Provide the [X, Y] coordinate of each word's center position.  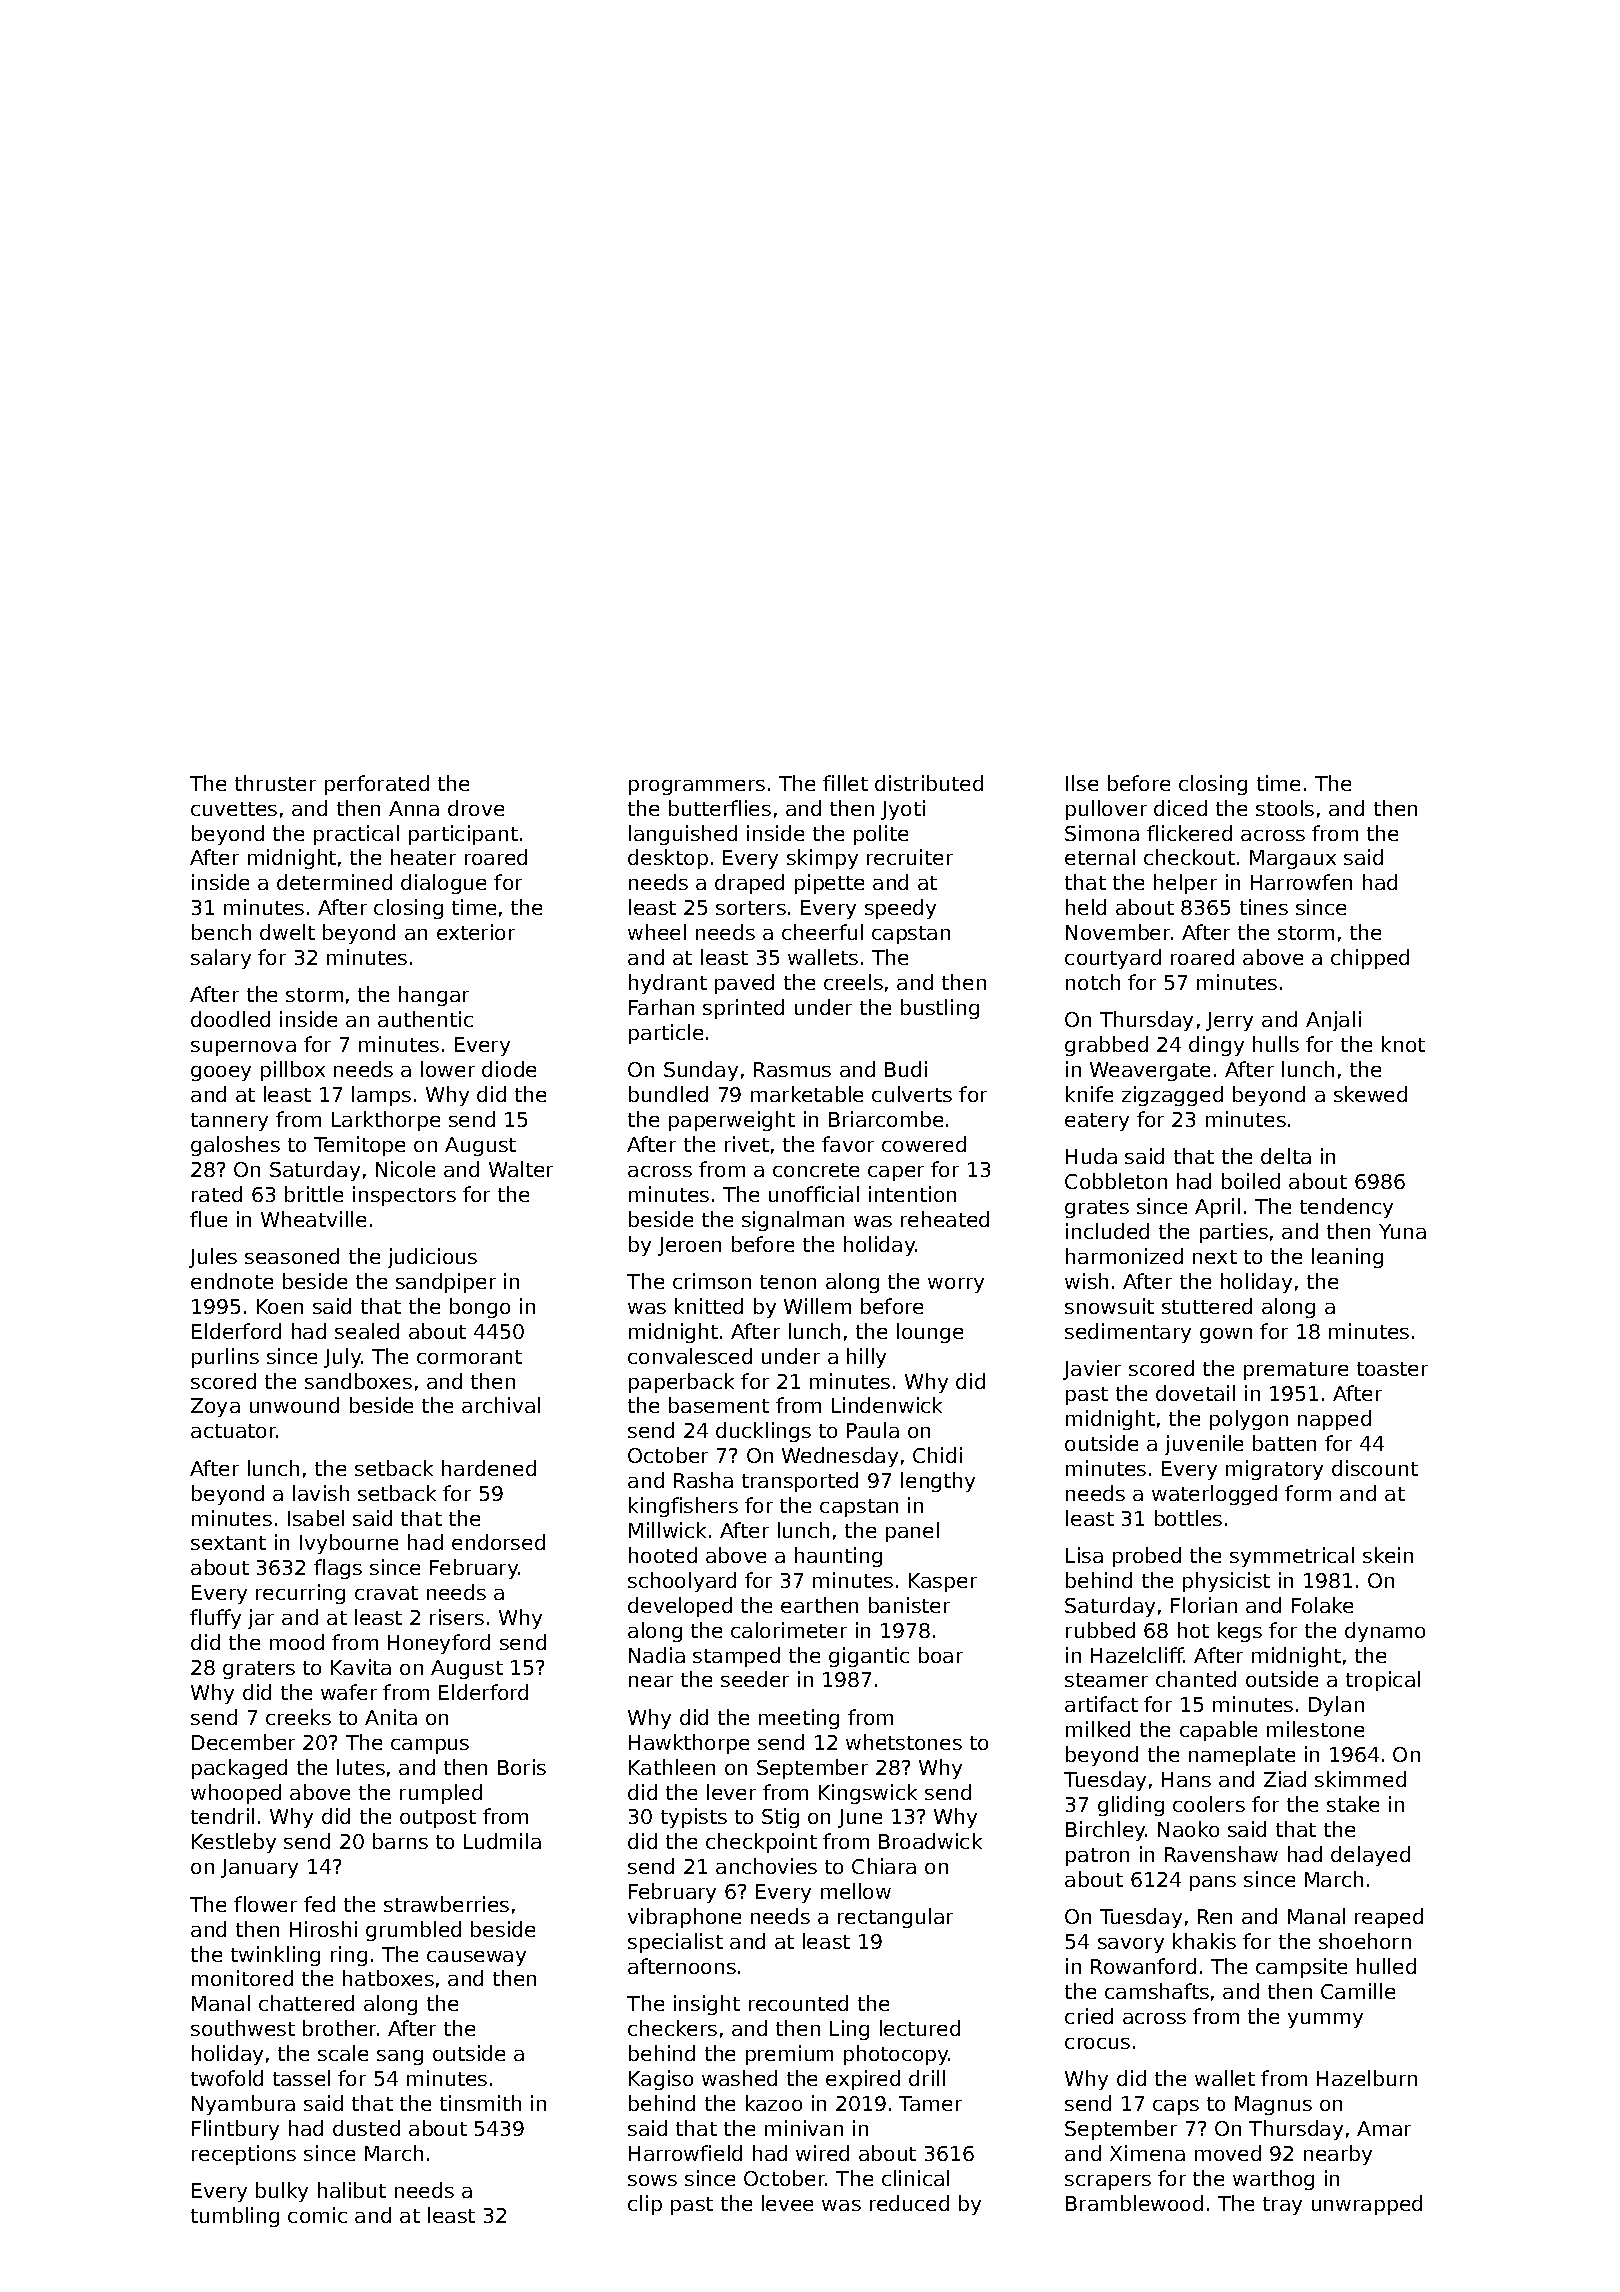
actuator [234, 1431]
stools [1285, 808]
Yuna [1402, 1231]
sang [400, 2057]
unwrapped [1367, 2205]
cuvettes [234, 809]
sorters [751, 908]
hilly [866, 1358]
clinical [915, 2178]
